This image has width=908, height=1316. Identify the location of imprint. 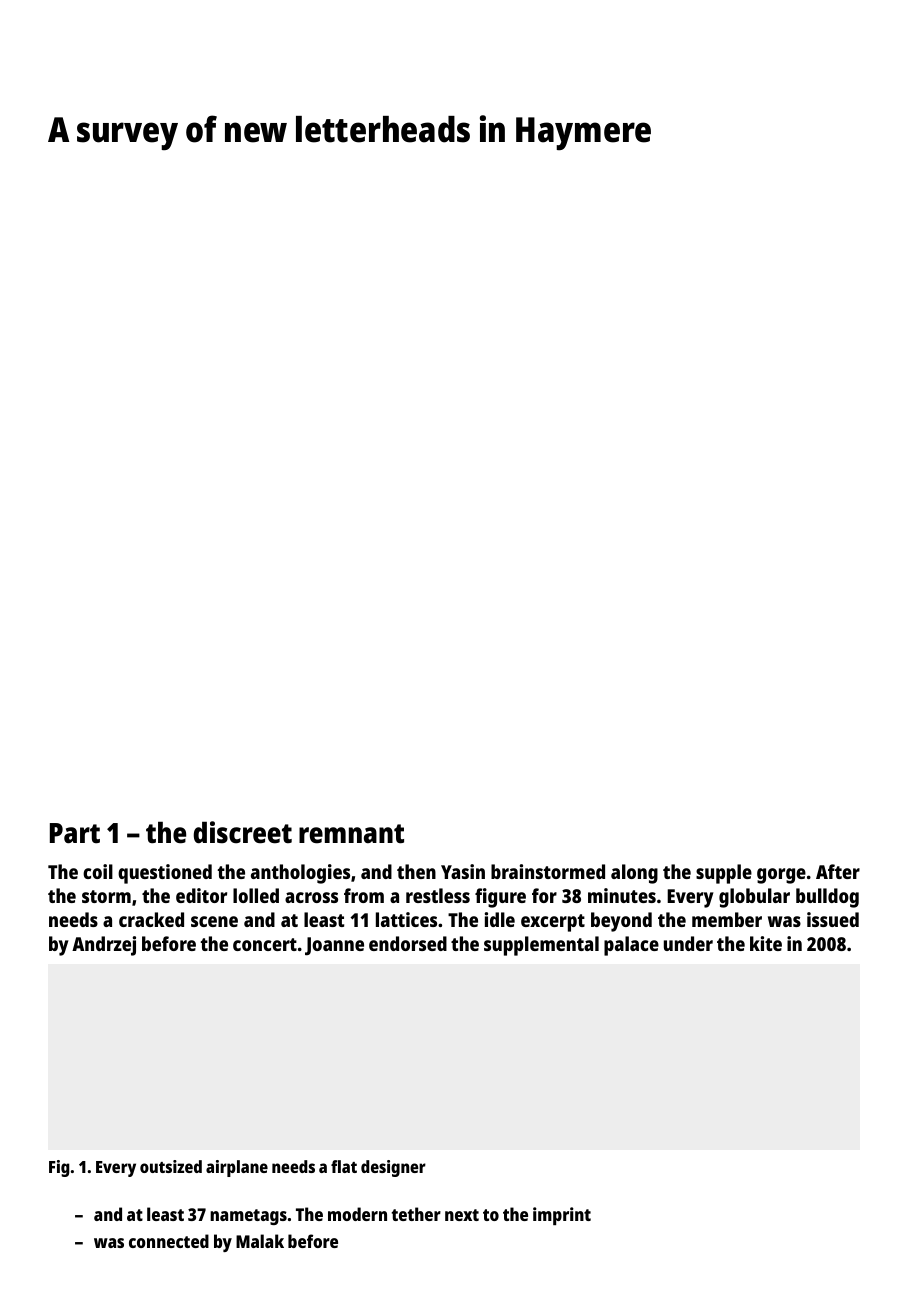
(562, 1216).
